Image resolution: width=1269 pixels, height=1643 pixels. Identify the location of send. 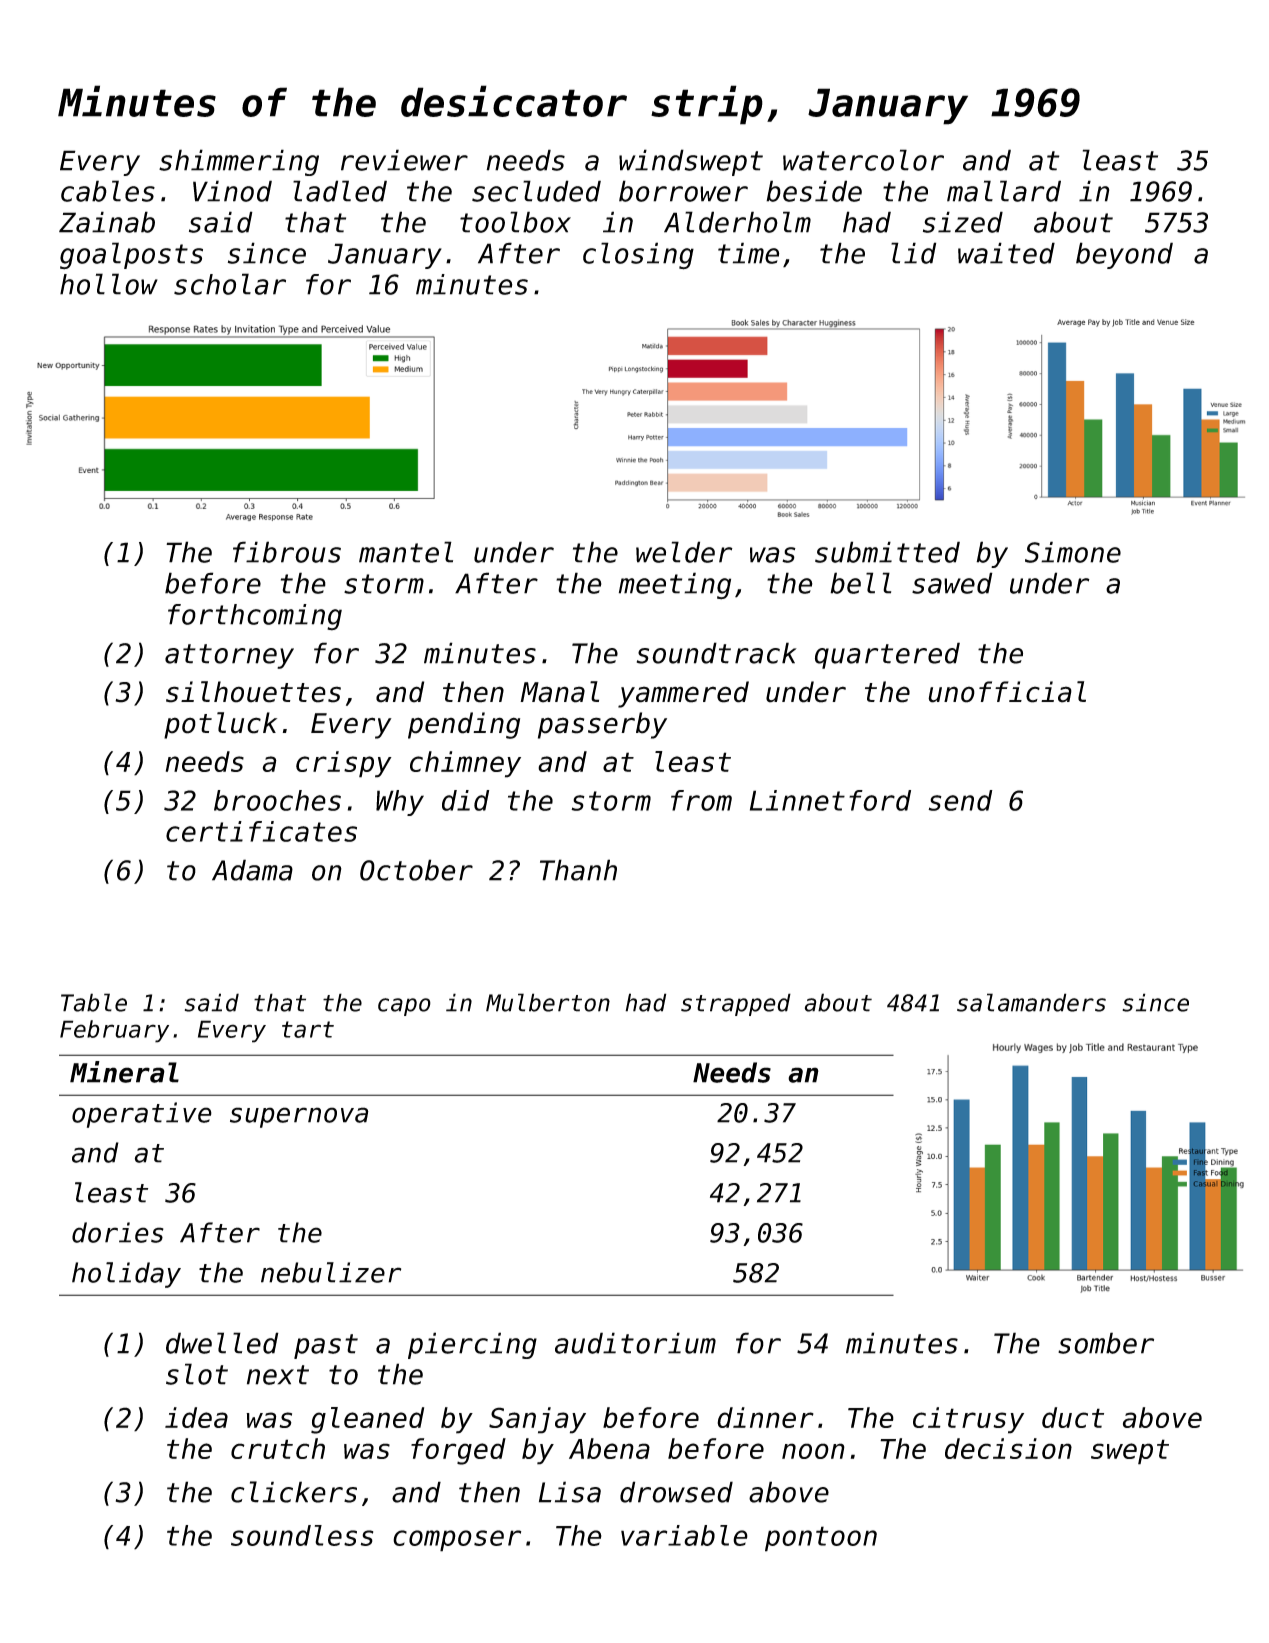
(960, 800).
